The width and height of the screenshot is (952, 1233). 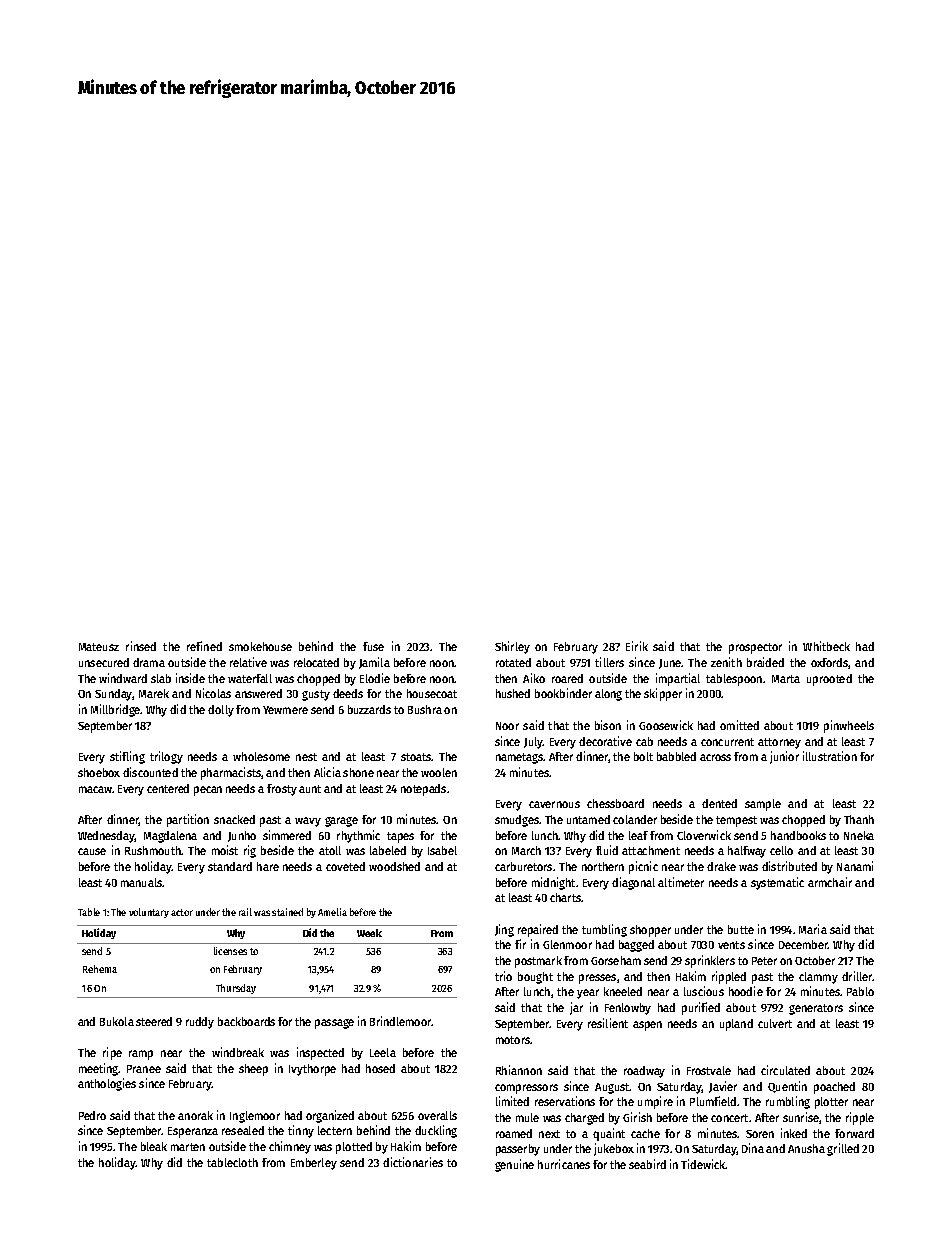 I want to click on fuse, so click(x=373, y=646).
